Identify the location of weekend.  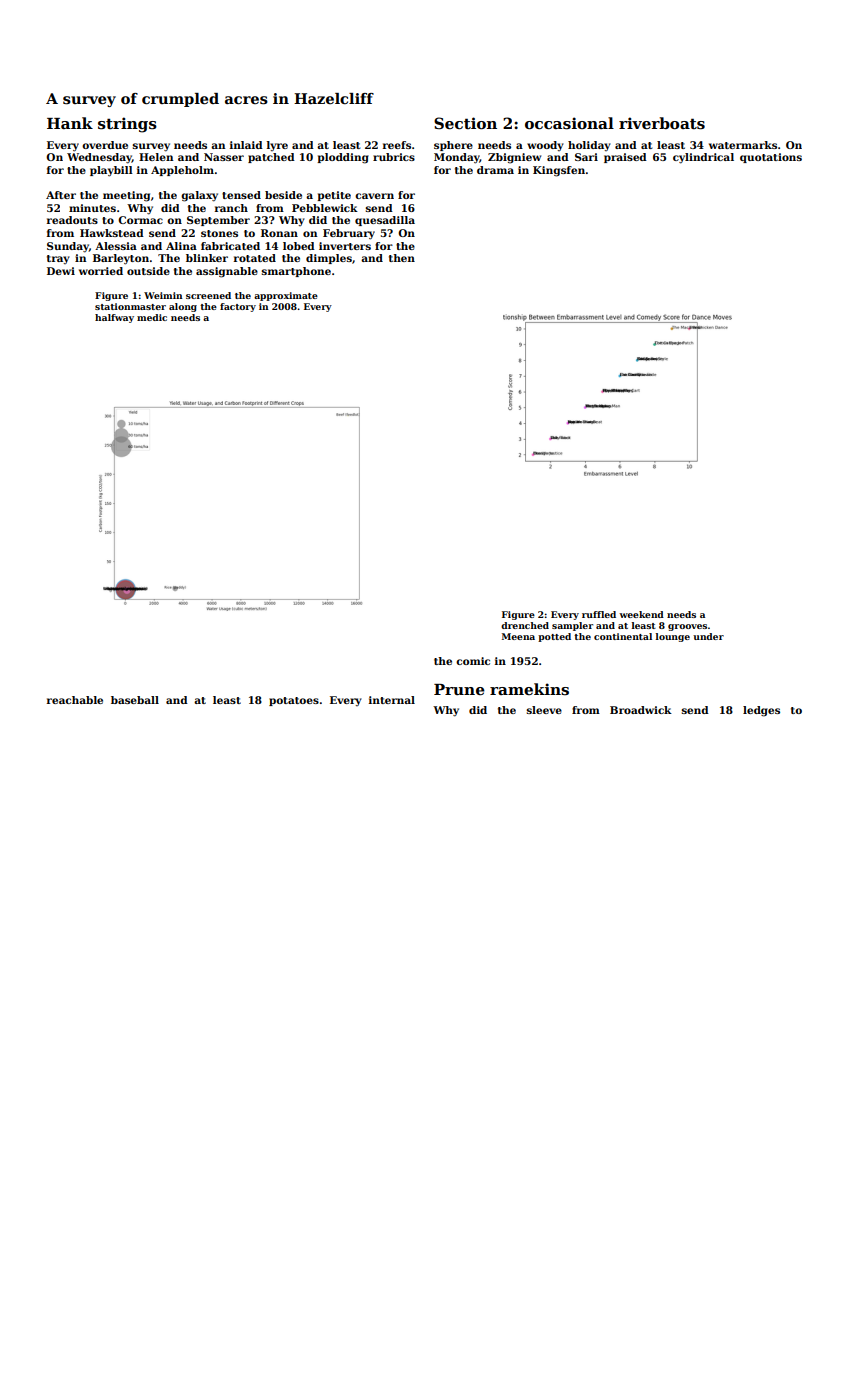
(641, 614).
